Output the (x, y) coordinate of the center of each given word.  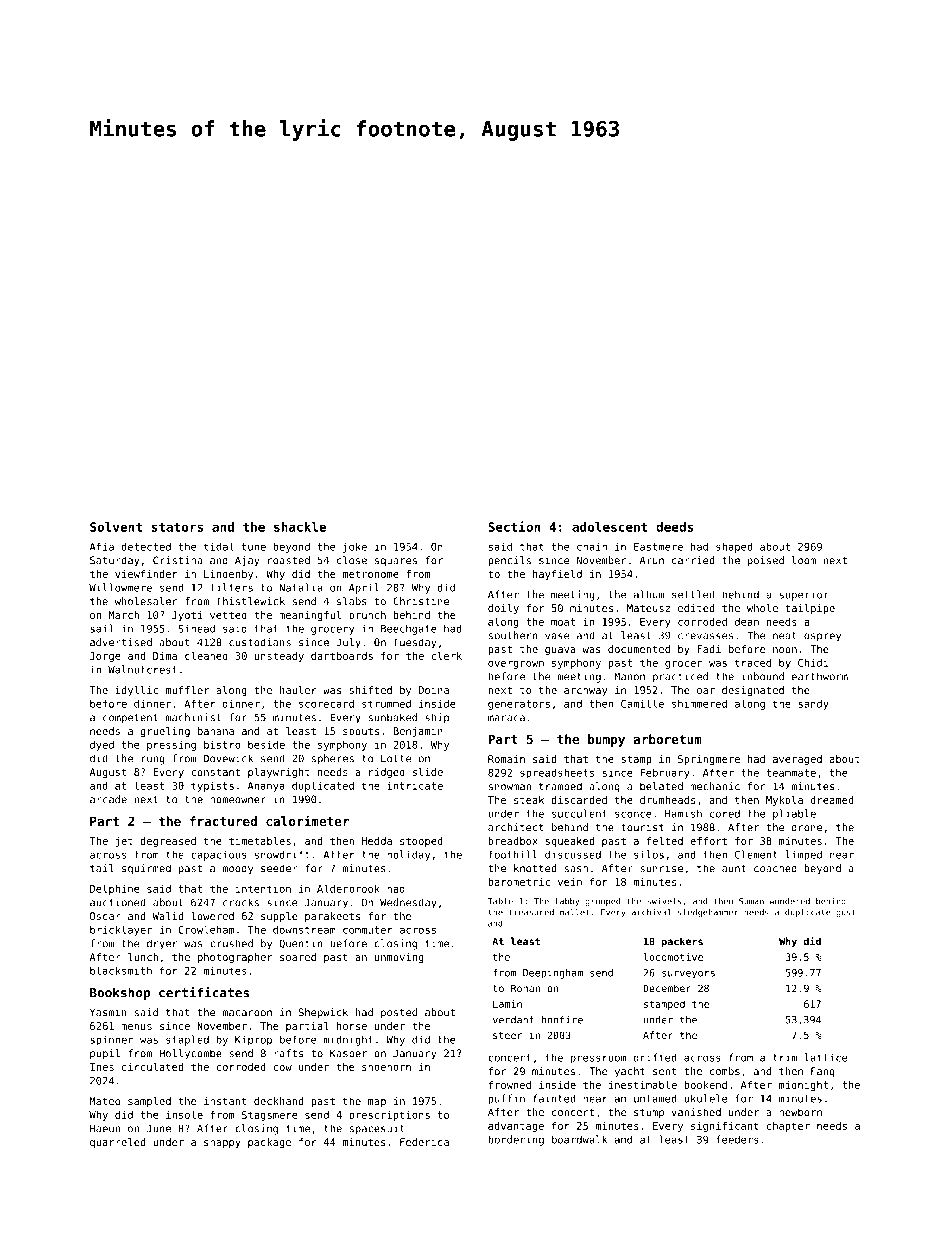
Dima (165, 656)
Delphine (115, 889)
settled (693, 594)
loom (804, 560)
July (348, 643)
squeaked (570, 842)
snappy (222, 1144)
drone (807, 827)
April (364, 588)
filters (232, 587)
